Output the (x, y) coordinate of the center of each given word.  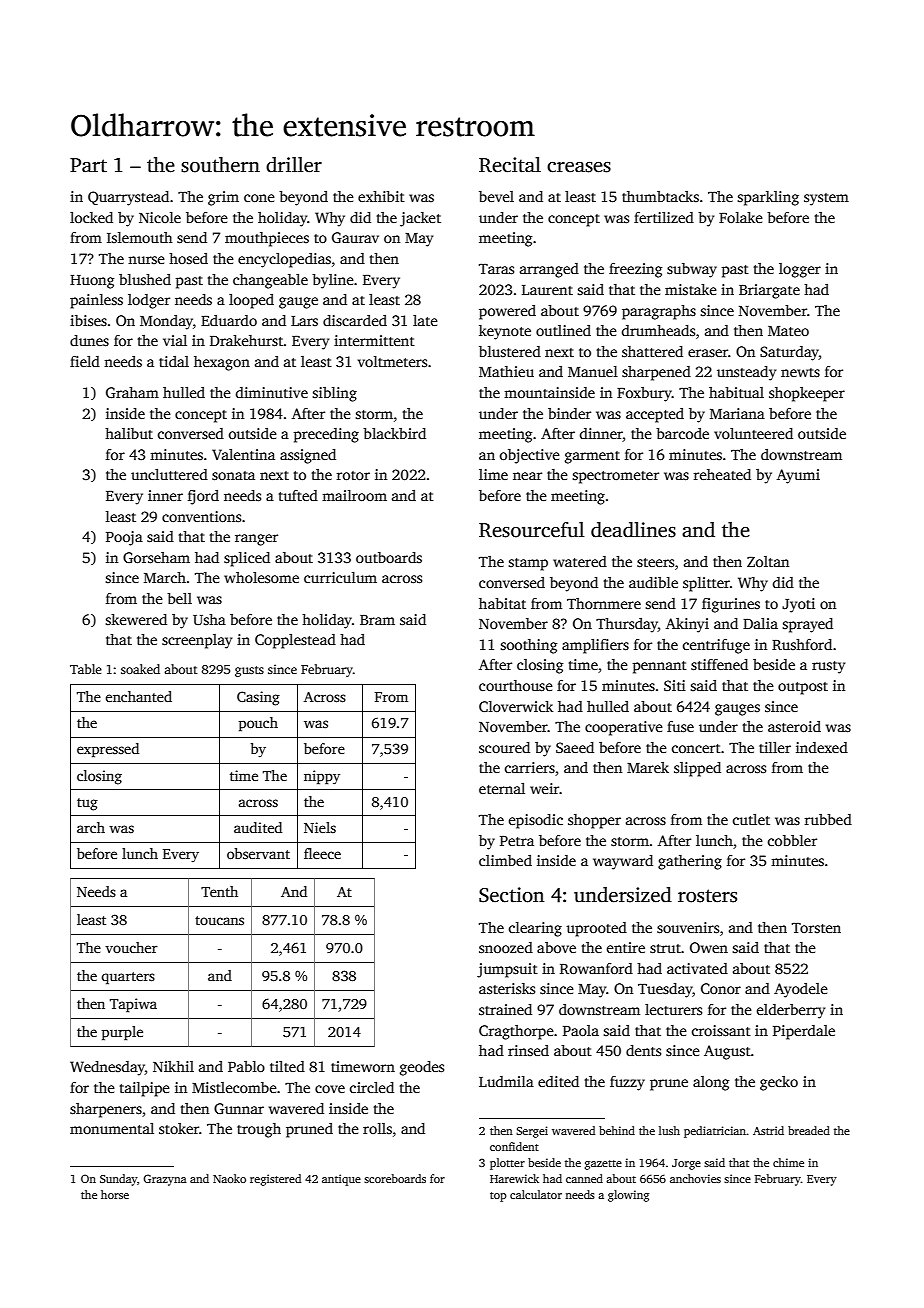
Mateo (788, 331)
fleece (322, 853)
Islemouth (140, 237)
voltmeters (392, 361)
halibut (129, 433)
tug (87, 804)
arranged (549, 270)
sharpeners (106, 1110)
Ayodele (801, 990)
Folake (741, 217)
